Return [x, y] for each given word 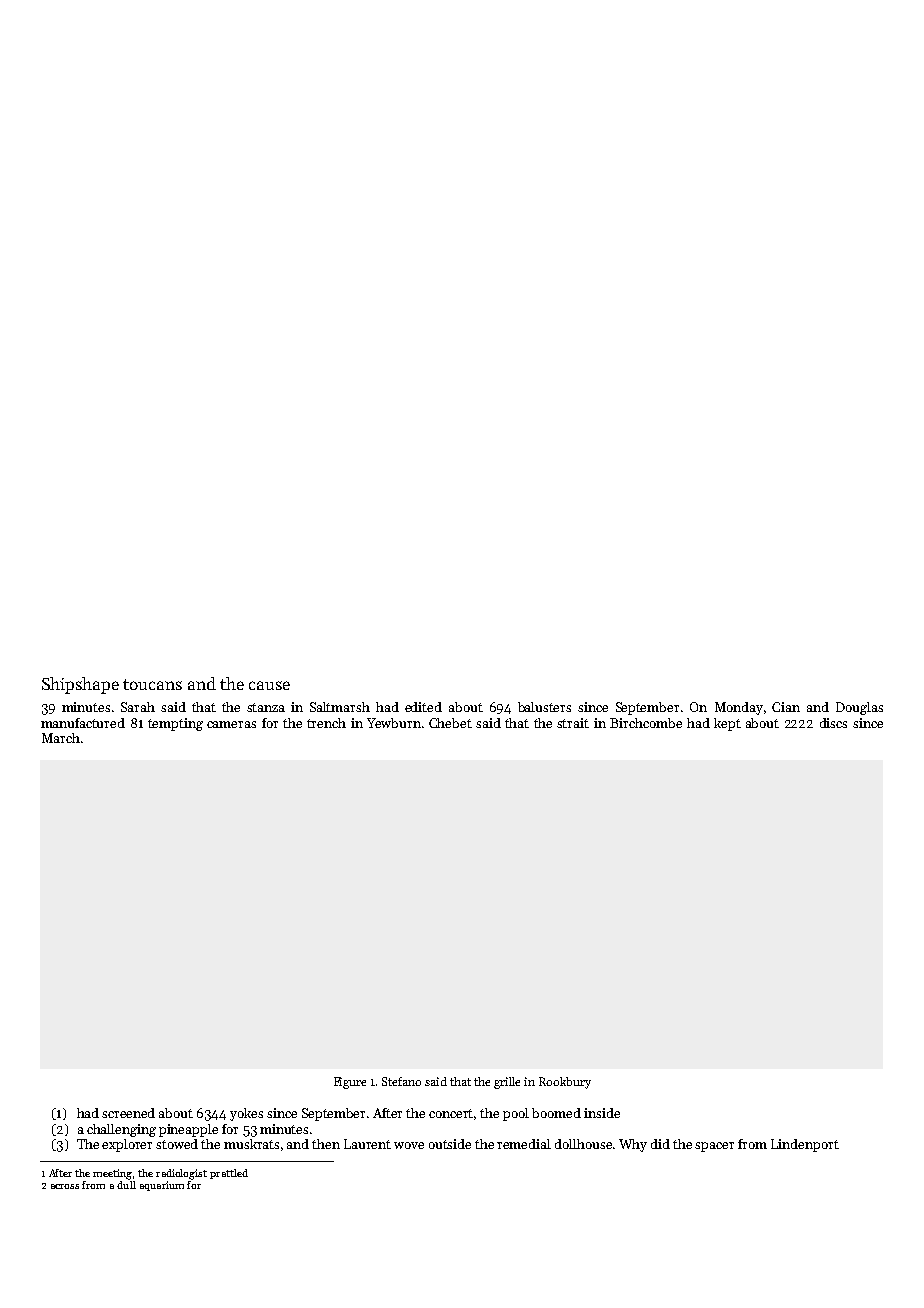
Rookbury [565, 1083]
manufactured [83, 723]
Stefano [401, 1081]
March [61, 738]
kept [727, 724]
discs [833, 723]
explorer [127, 1145]
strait [573, 723]
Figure [350, 1083]
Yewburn [394, 723]
